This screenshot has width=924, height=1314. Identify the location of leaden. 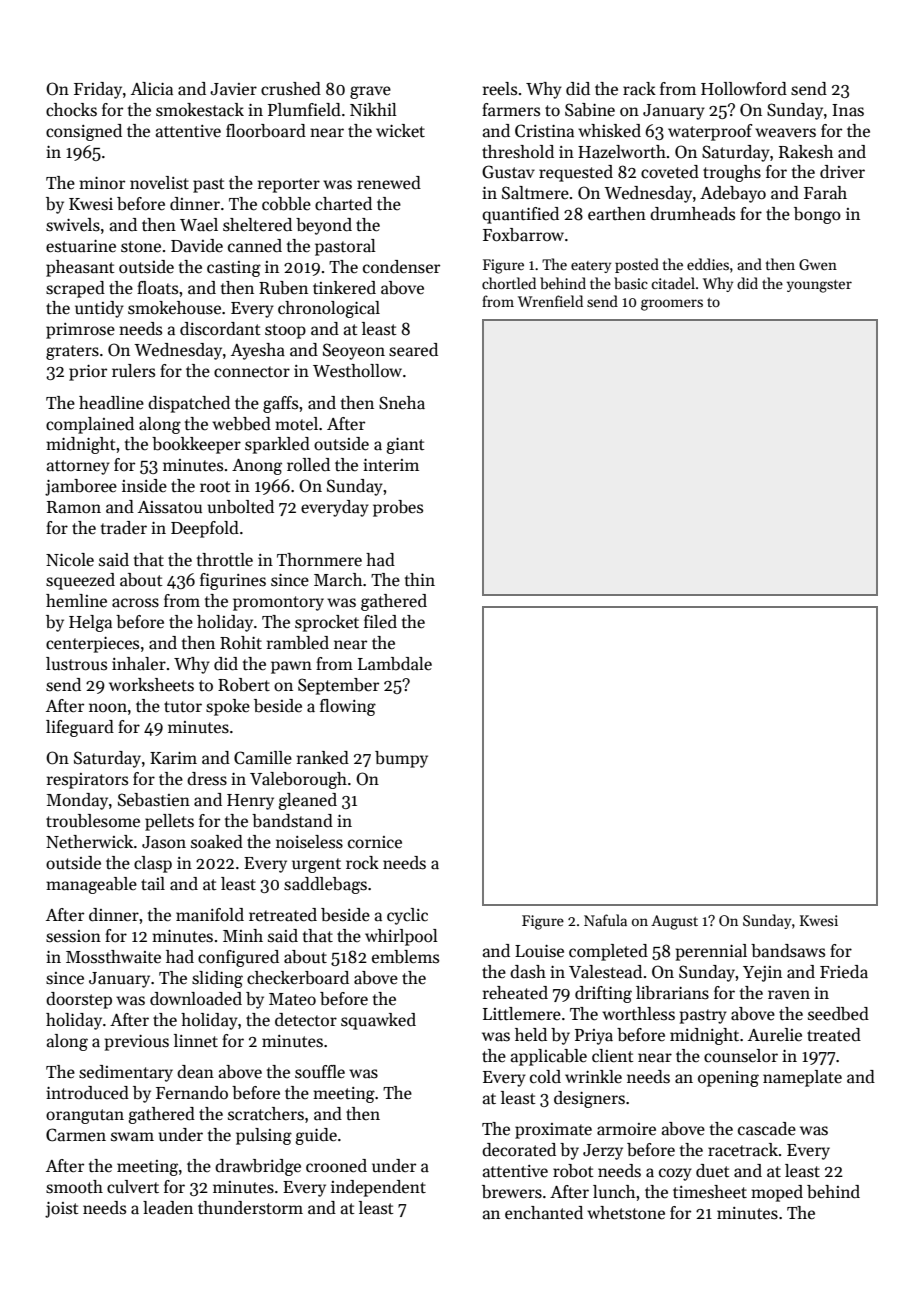
(168, 1208).
